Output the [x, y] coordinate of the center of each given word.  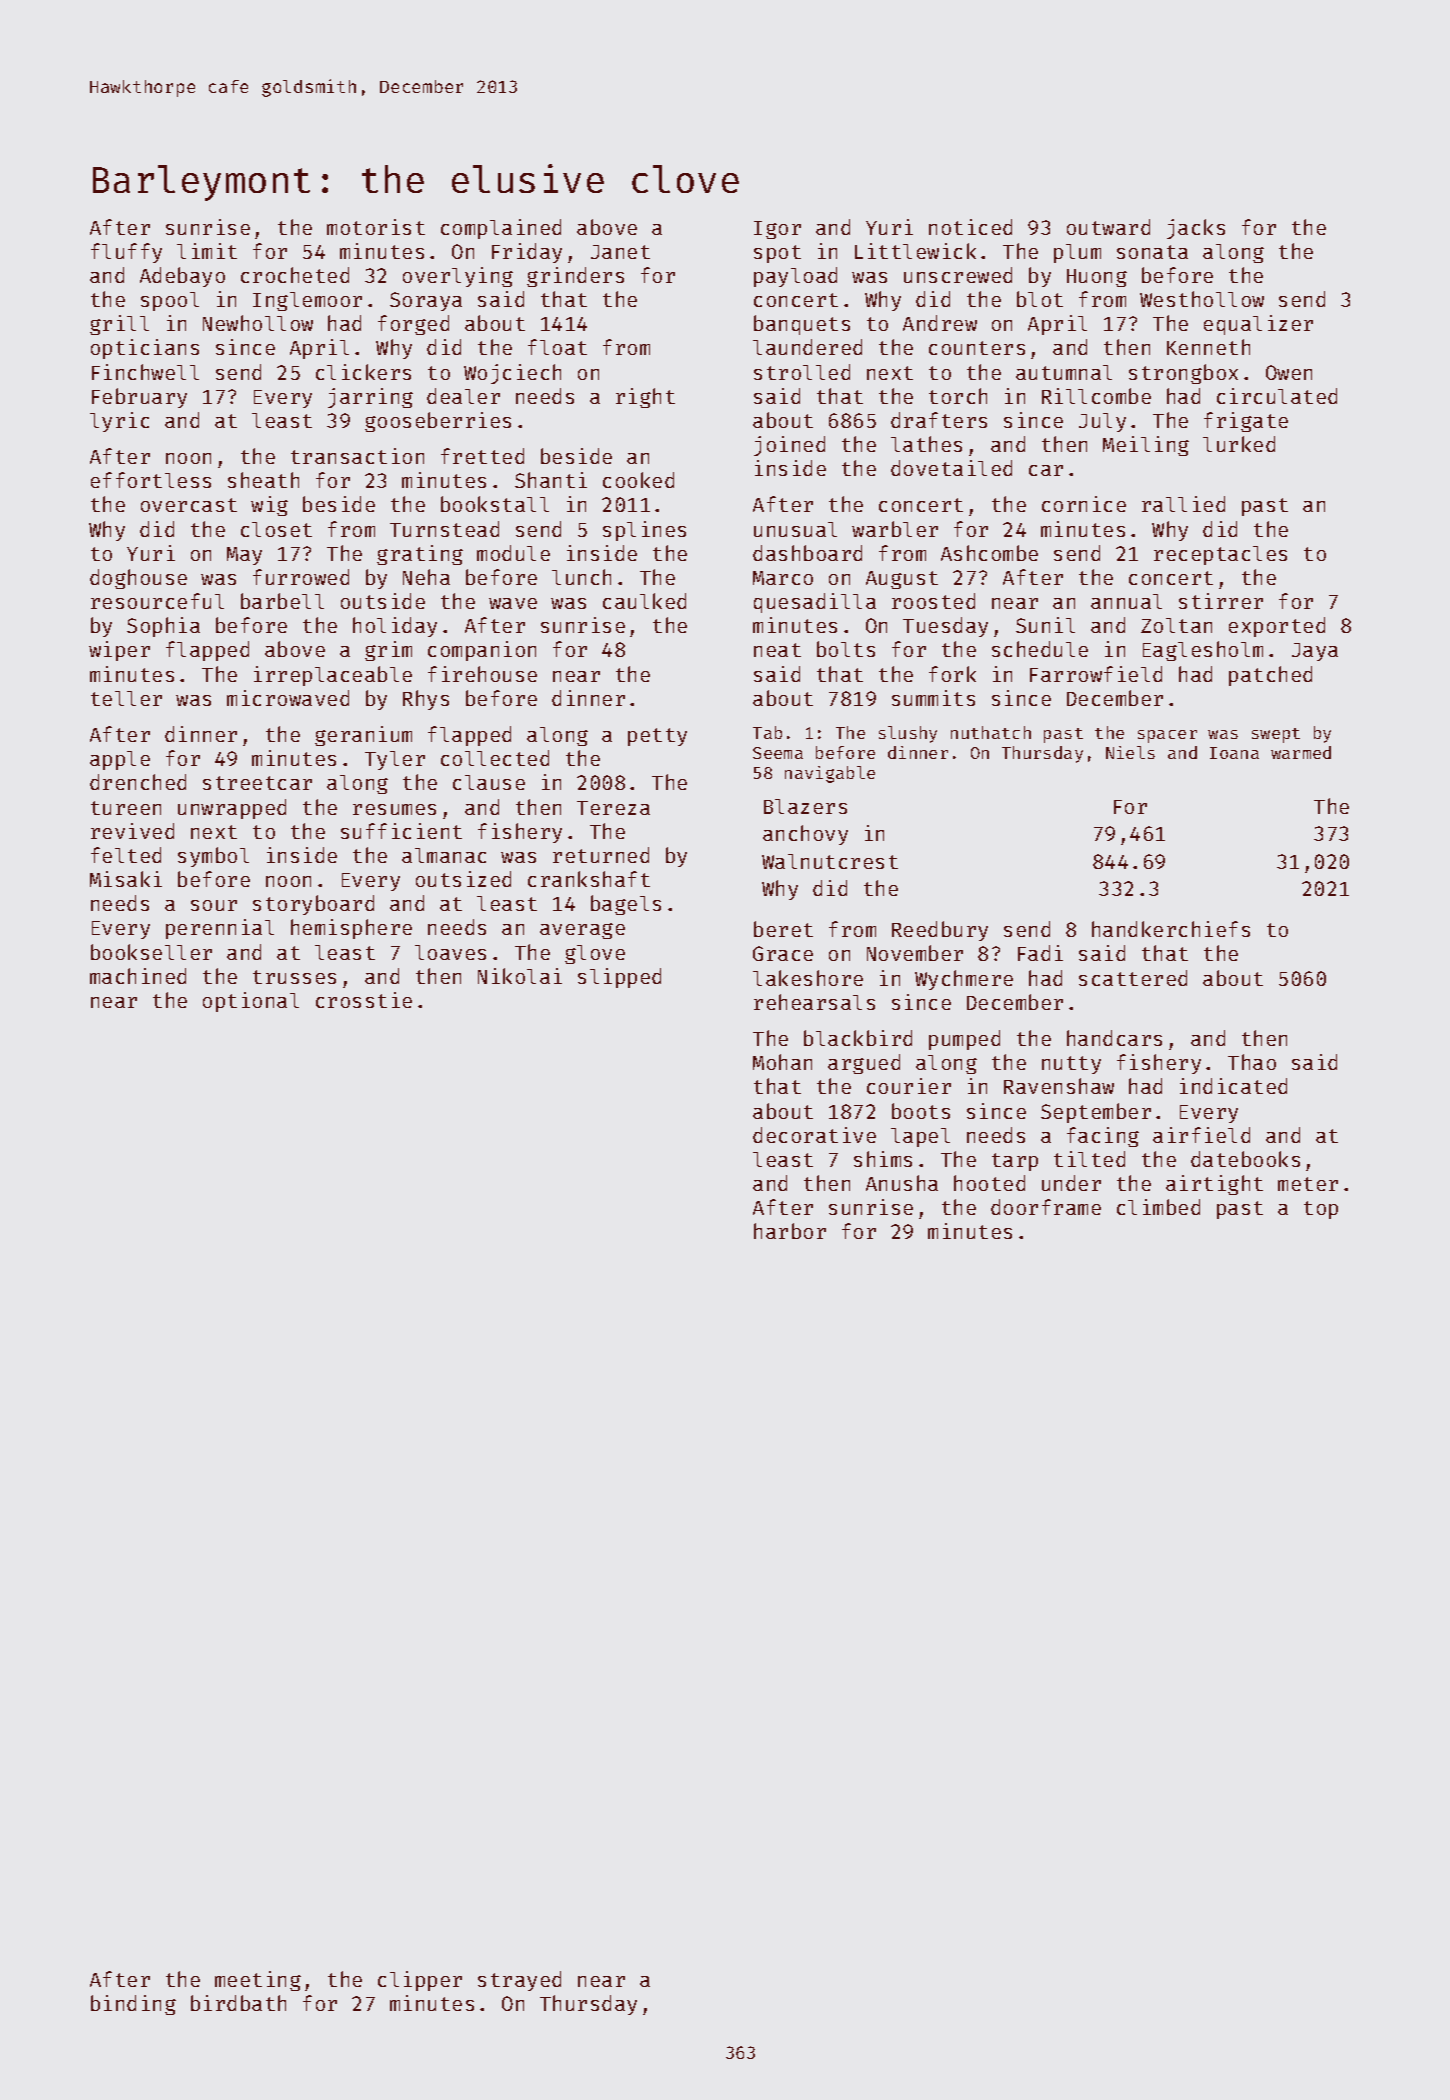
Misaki [126, 879]
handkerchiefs [1171, 929]
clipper [420, 1981]
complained [501, 229]
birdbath [238, 2003]
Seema [778, 753]
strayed [519, 1981]
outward [1108, 227]
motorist [376, 227]
